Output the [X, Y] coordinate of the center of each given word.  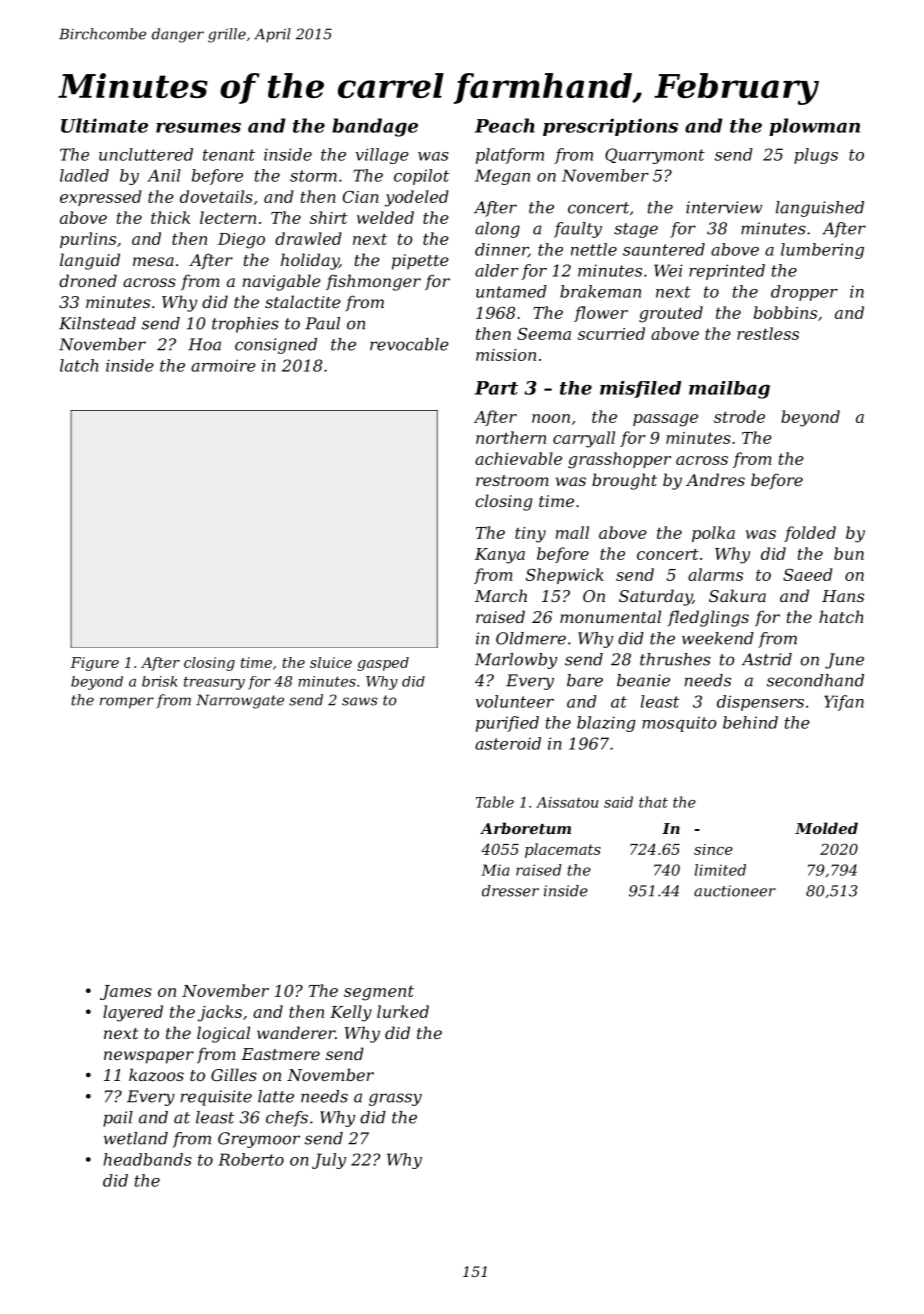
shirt [329, 217]
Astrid [767, 659]
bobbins [785, 312]
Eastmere [280, 1054]
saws [360, 701]
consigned [276, 346]
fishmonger [373, 282]
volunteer [514, 701]
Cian [361, 197]
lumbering [822, 251]
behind [750, 722]
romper [127, 703]
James [126, 992]
